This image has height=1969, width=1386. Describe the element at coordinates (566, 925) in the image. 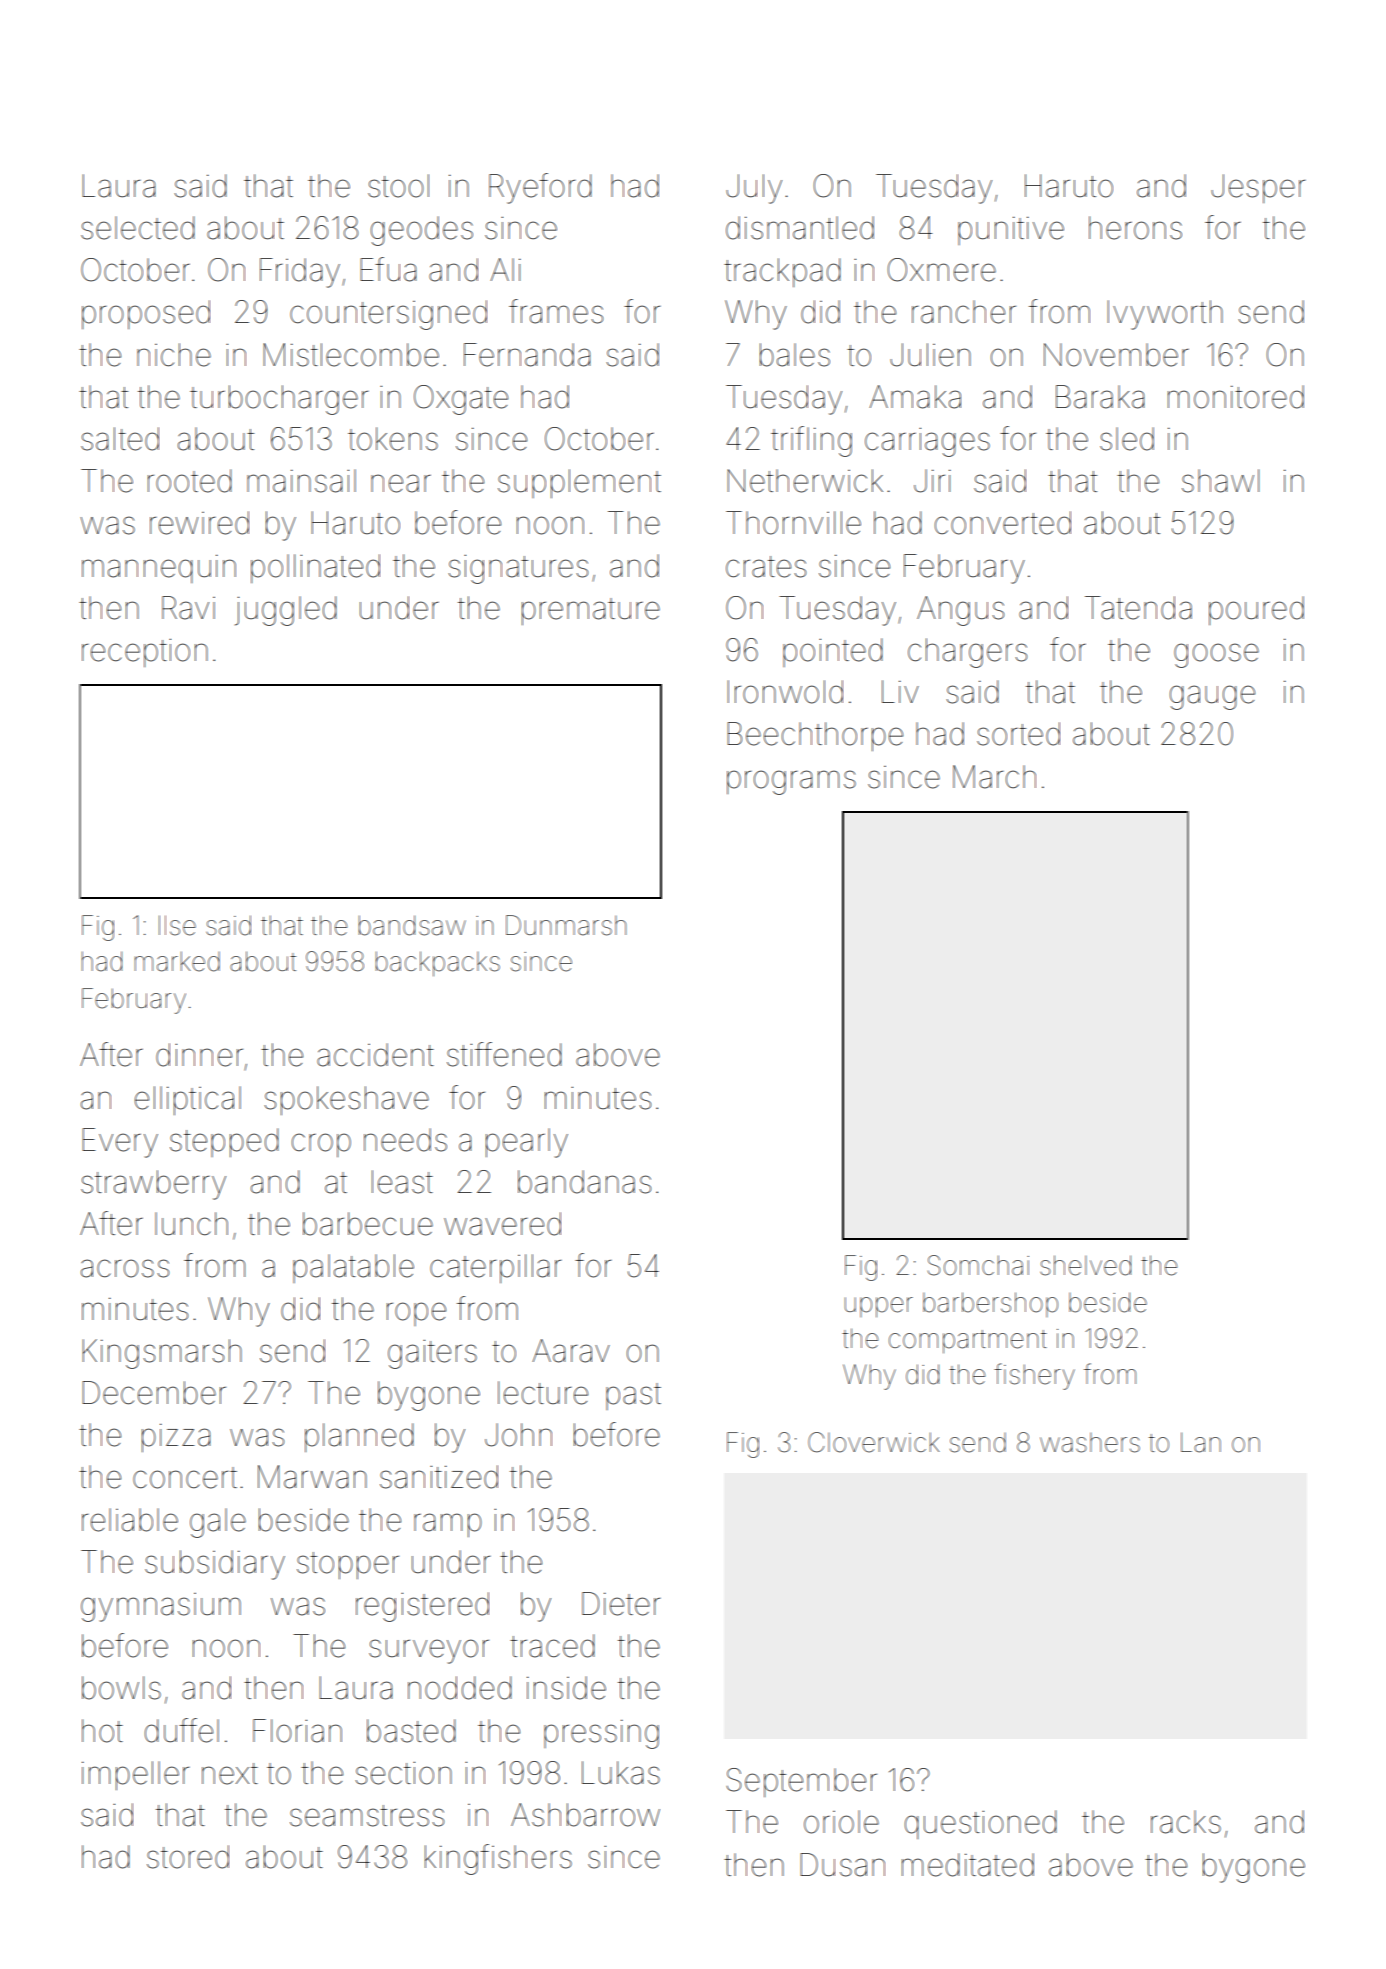

I see `Dunmarsh` at that location.
